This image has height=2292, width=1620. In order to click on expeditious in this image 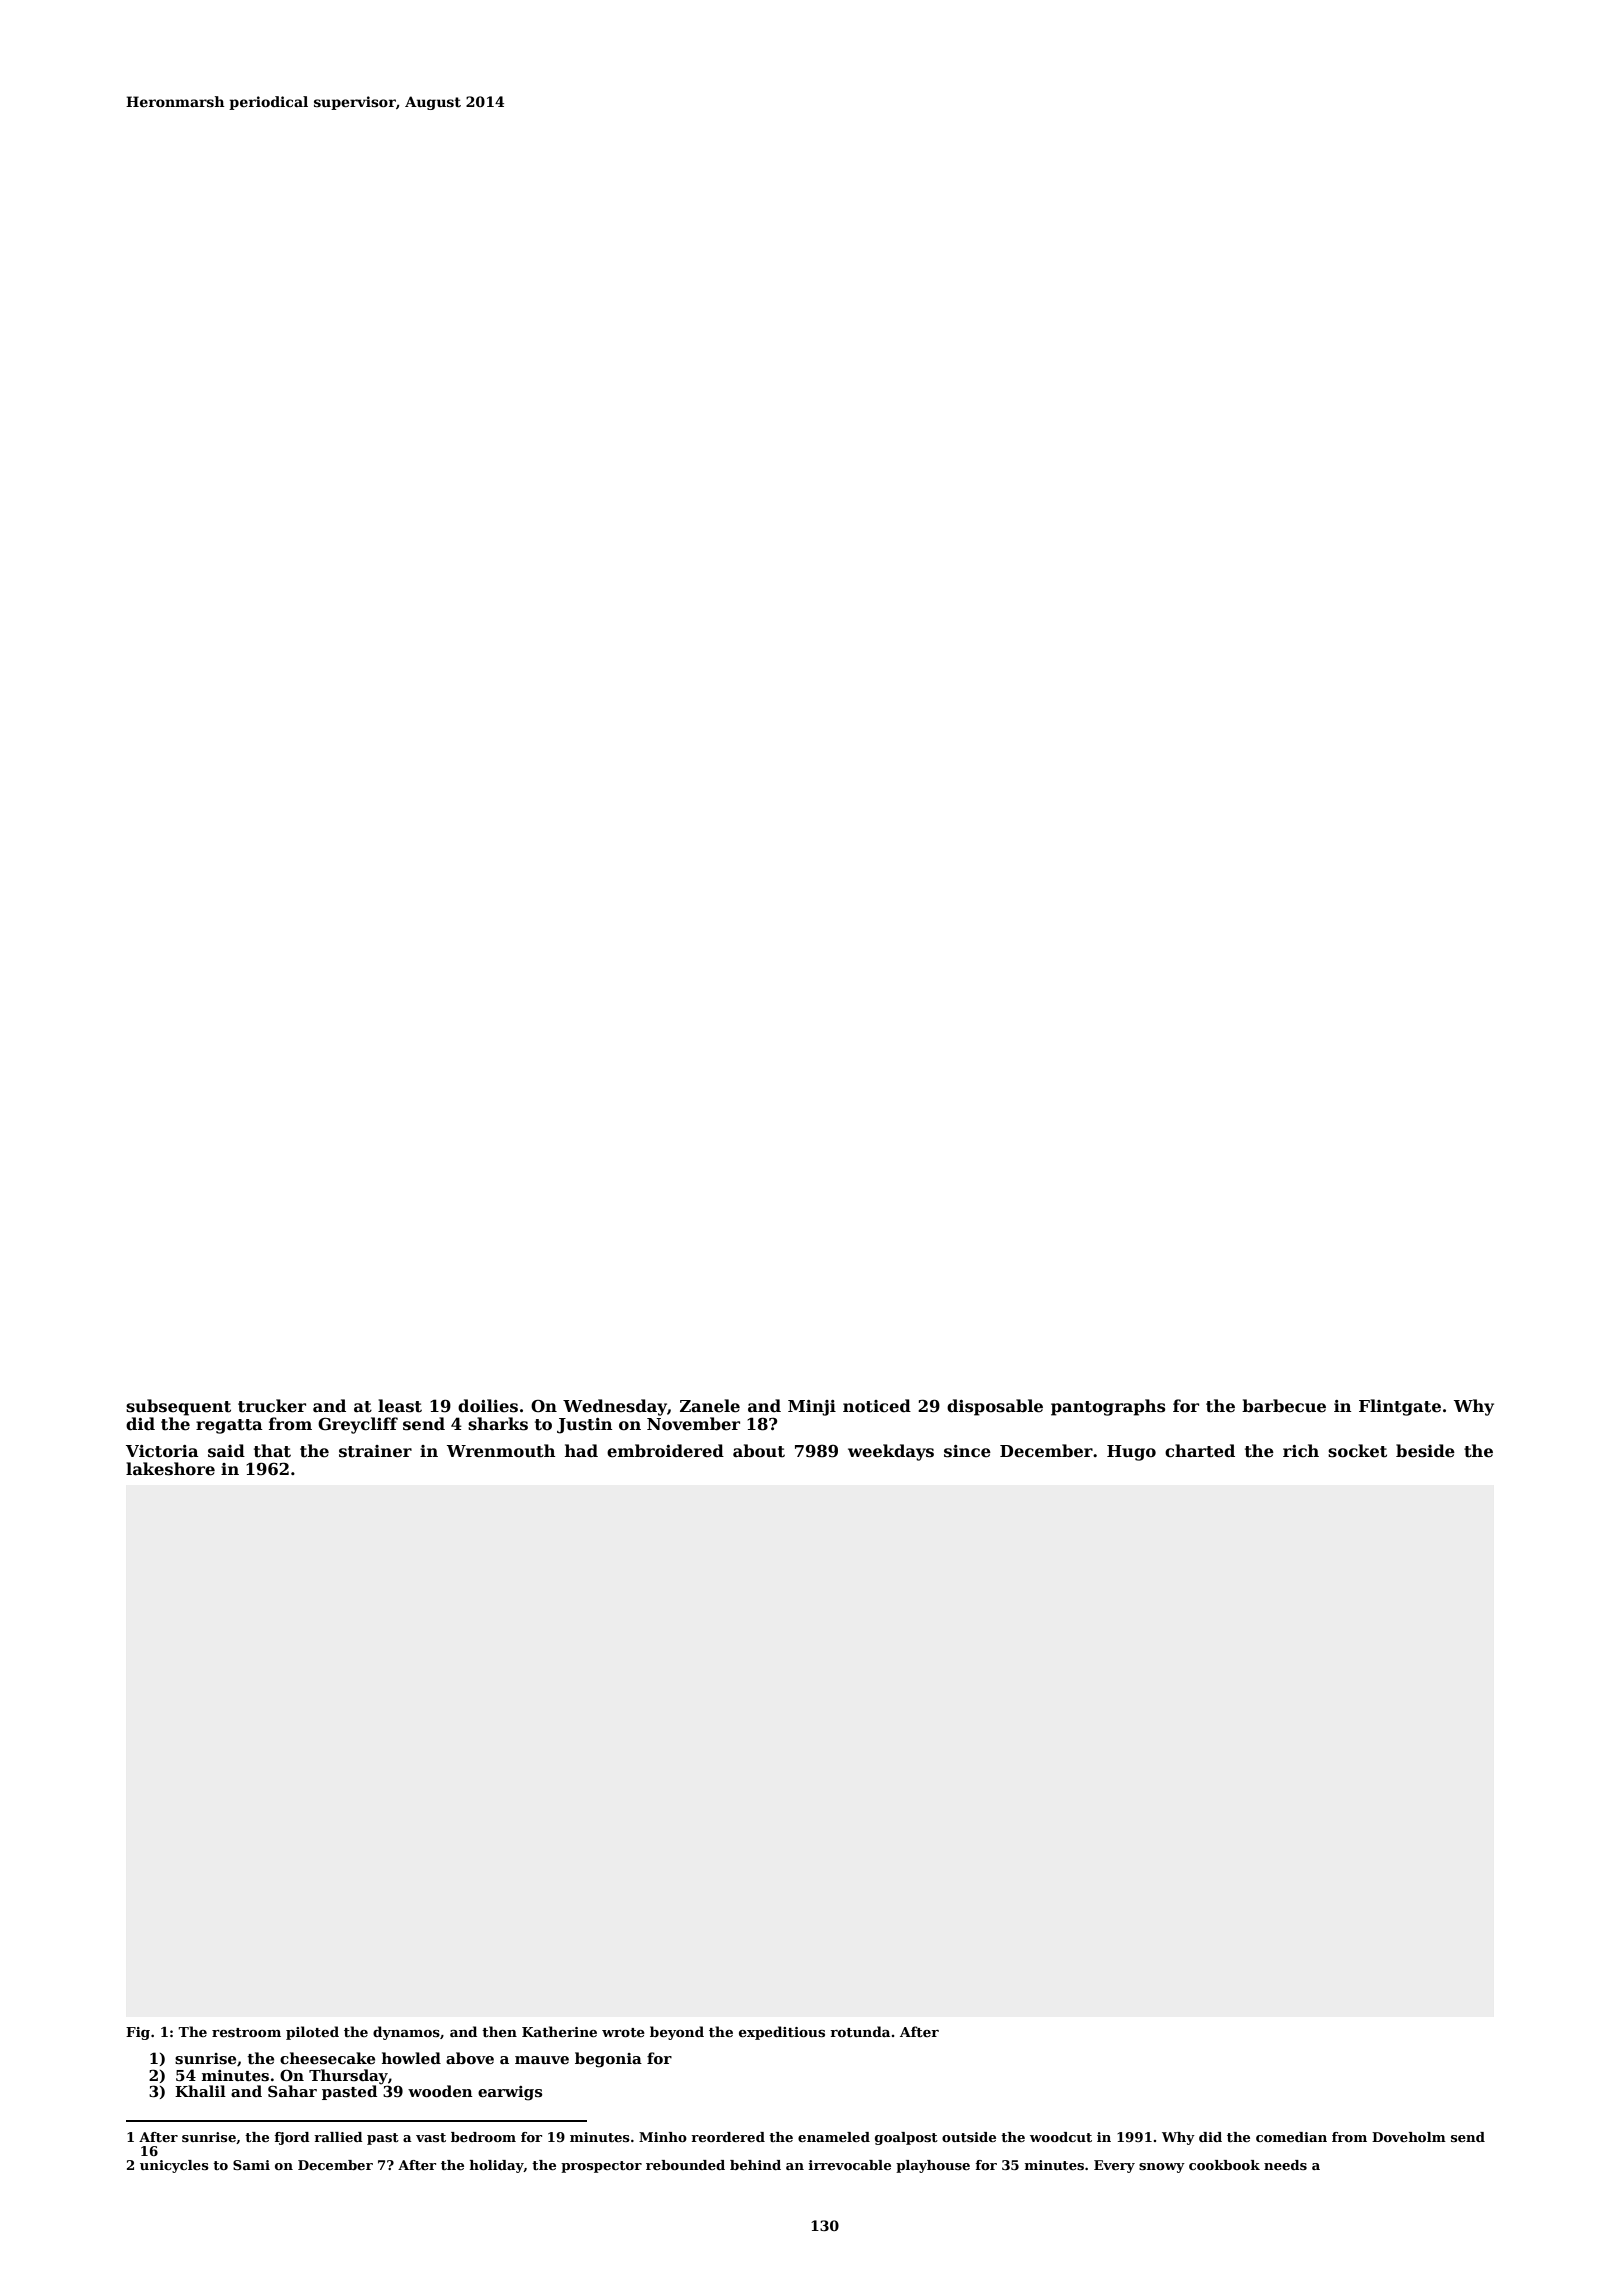, I will do `click(782, 2033)`.
